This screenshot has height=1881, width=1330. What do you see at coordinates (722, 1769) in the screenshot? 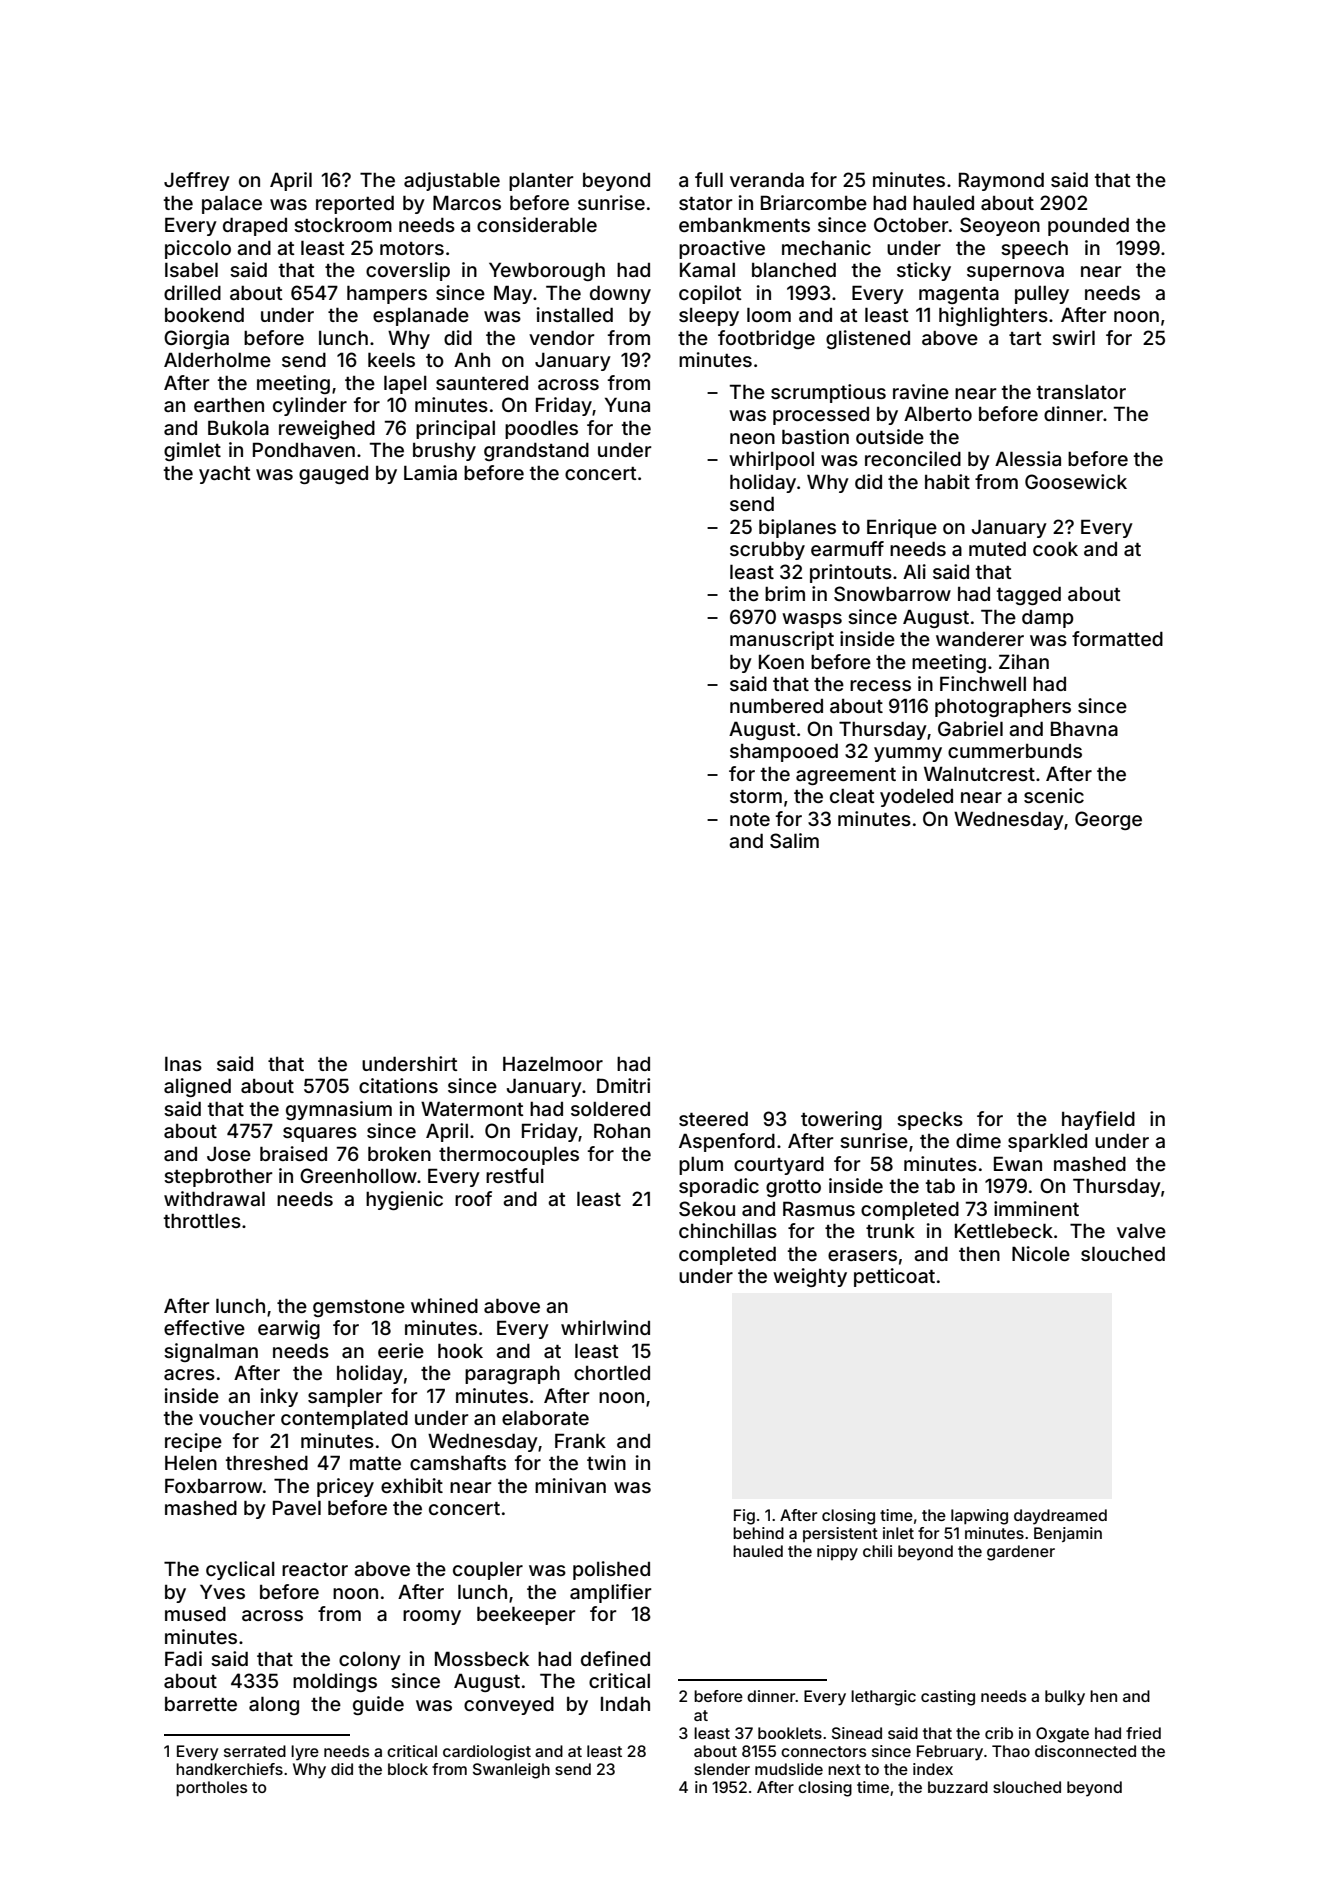
I see `slender` at bounding box center [722, 1769].
